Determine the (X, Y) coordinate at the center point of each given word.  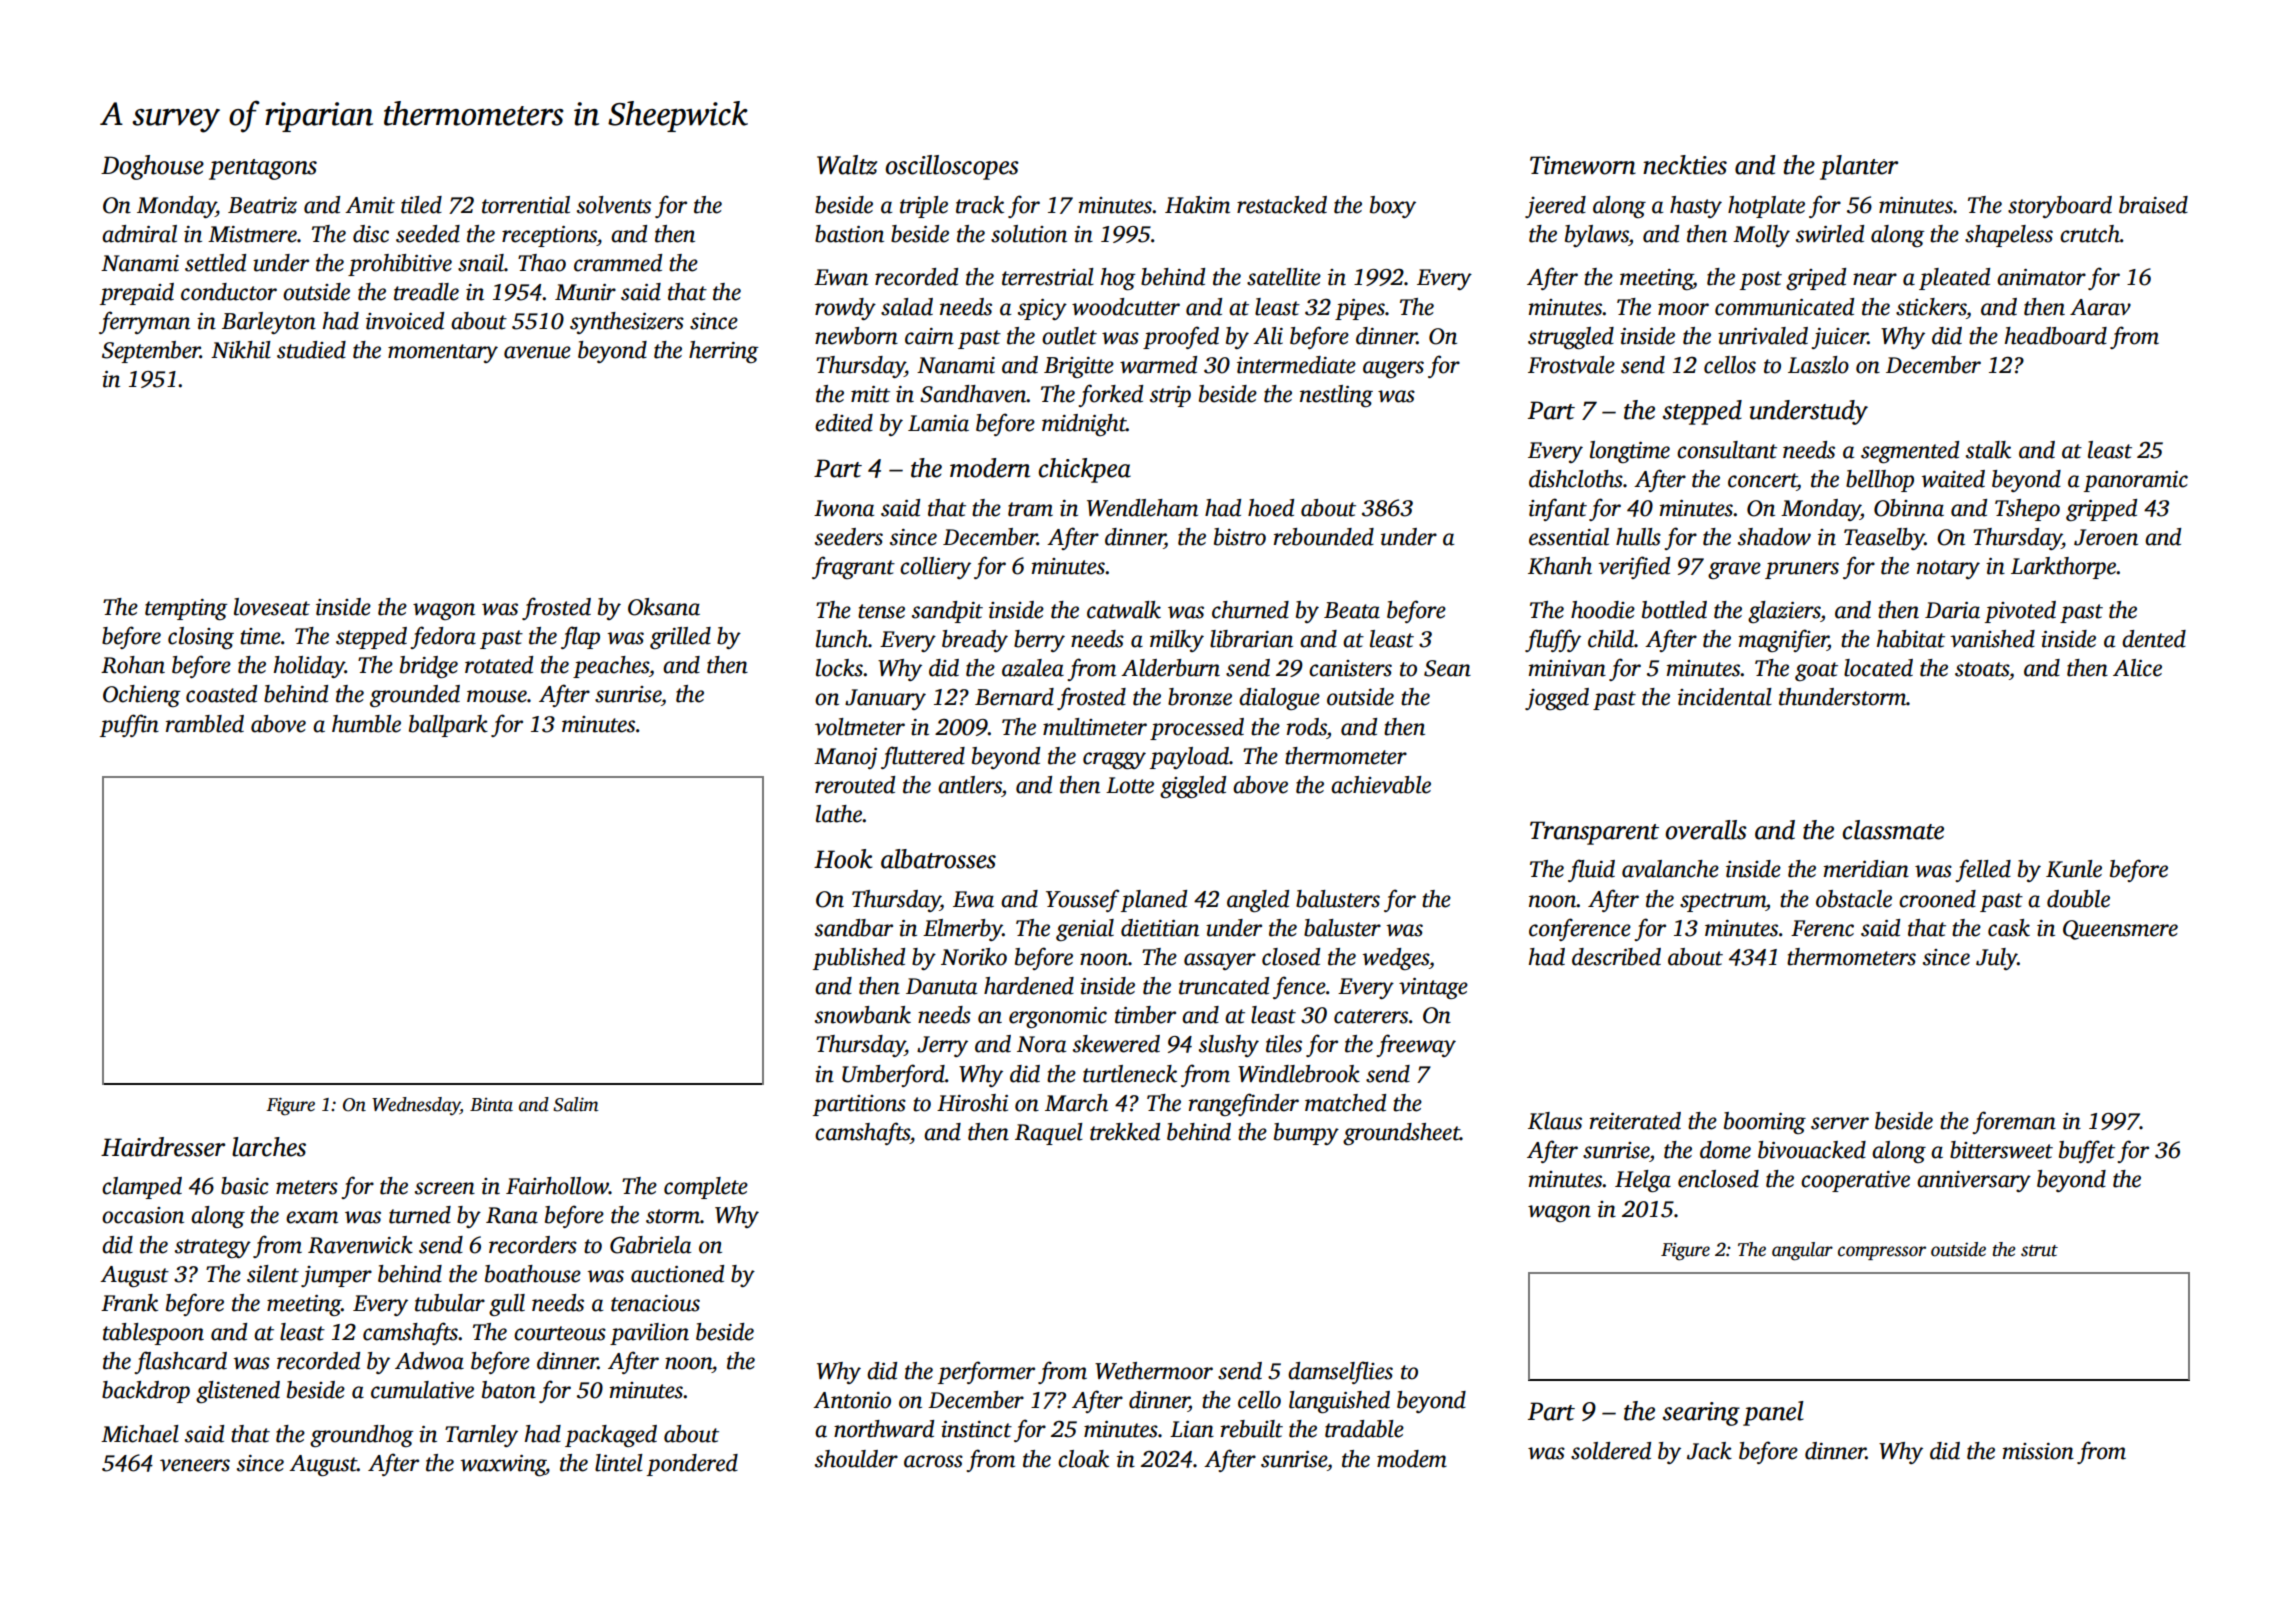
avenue (537, 352)
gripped (2101, 510)
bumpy (1306, 1134)
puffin (129, 725)
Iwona (844, 508)
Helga (1643, 1181)
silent (273, 1274)
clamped (142, 1188)
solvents (614, 205)
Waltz (847, 165)
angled (1258, 901)
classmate (1893, 830)
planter (1859, 167)
